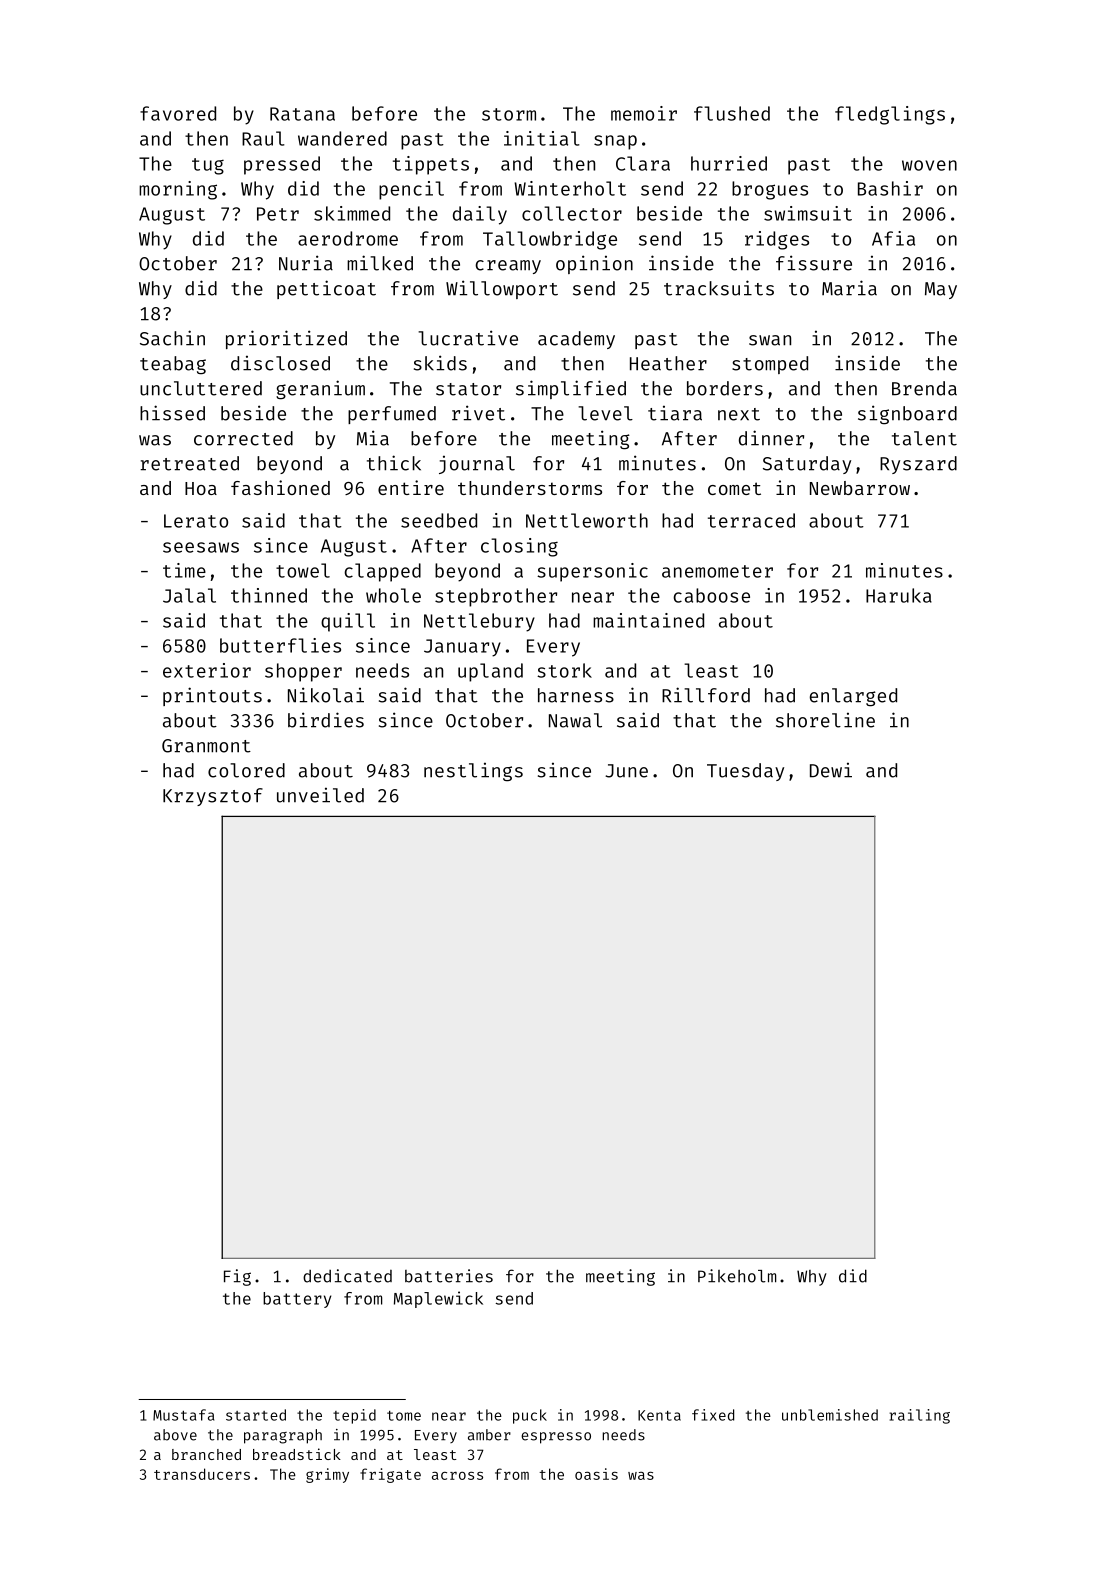 The width and height of the image is (1097, 1589). What do you see at coordinates (473, 772) in the image?
I see `nestlings` at bounding box center [473, 772].
